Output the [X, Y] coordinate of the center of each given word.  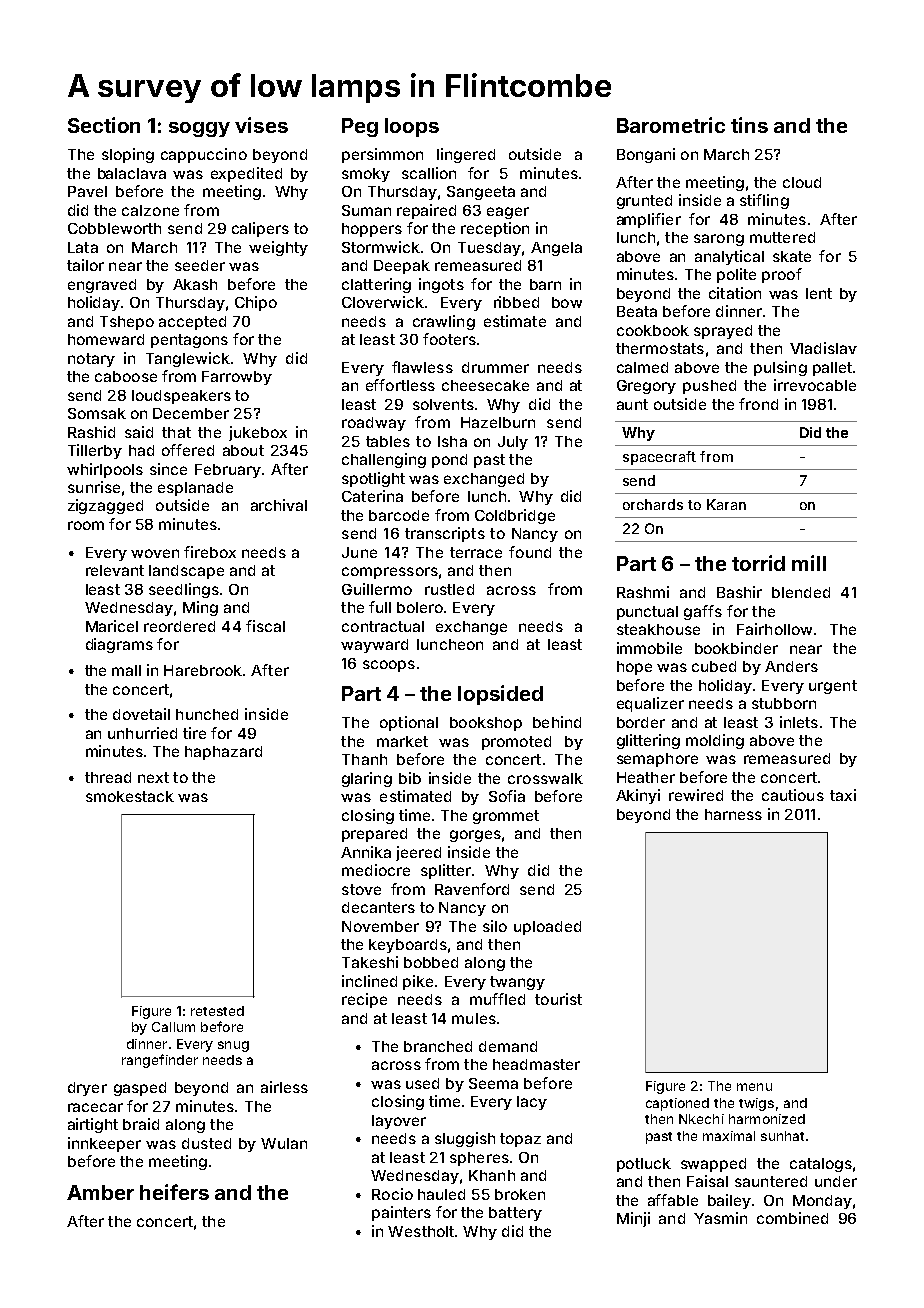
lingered [466, 155]
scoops [389, 666]
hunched [207, 714]
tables [388, 441]
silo [495, 926]
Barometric [671, 125]
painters [401, 1213]
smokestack [130, 796]
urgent [833, 687]
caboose [126, 376]
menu [754, 1087]
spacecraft [659, 458]
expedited [246, 174]
